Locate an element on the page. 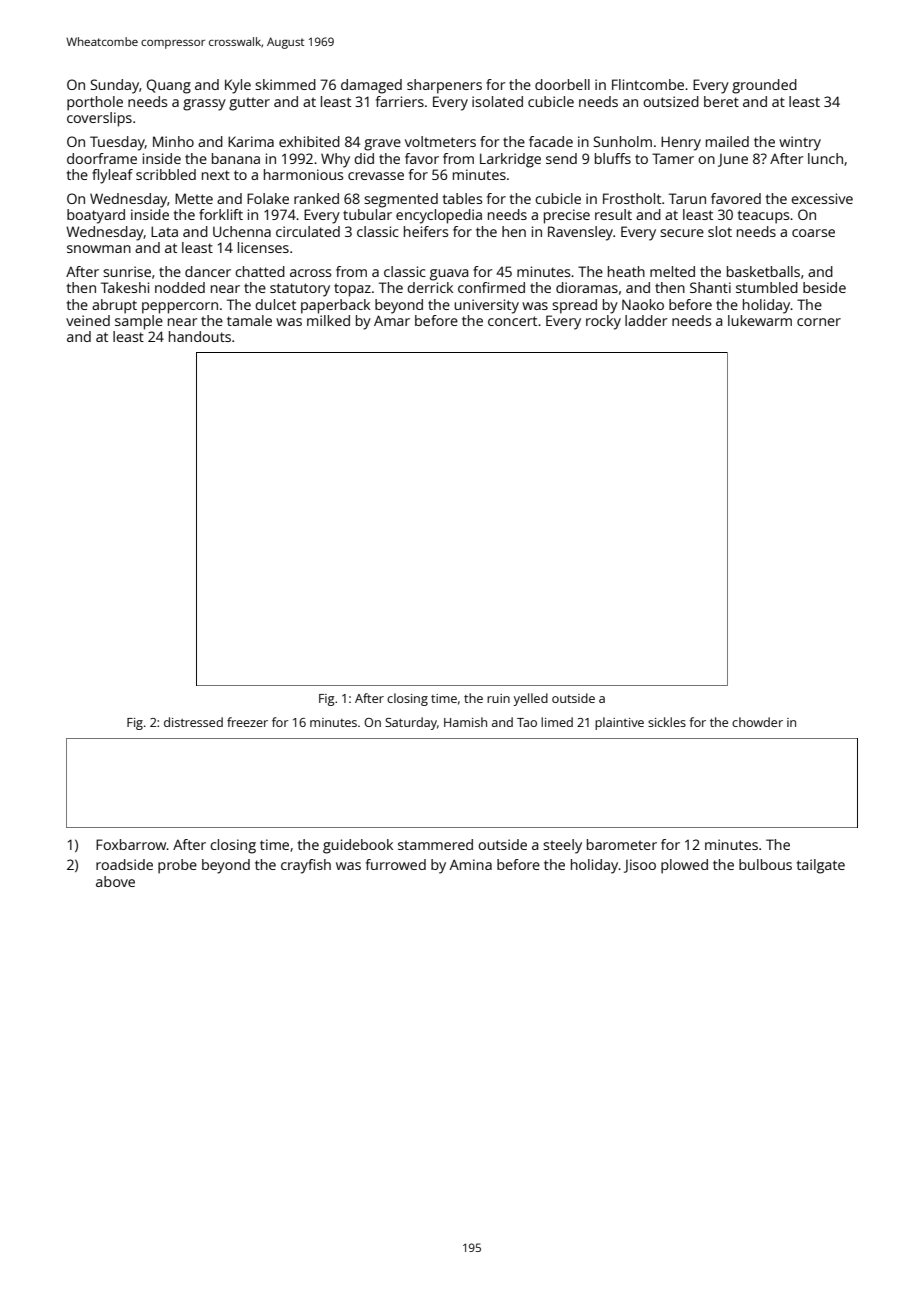 The image size is (924, 1308). distressed is located at coordinates (193, 722).
